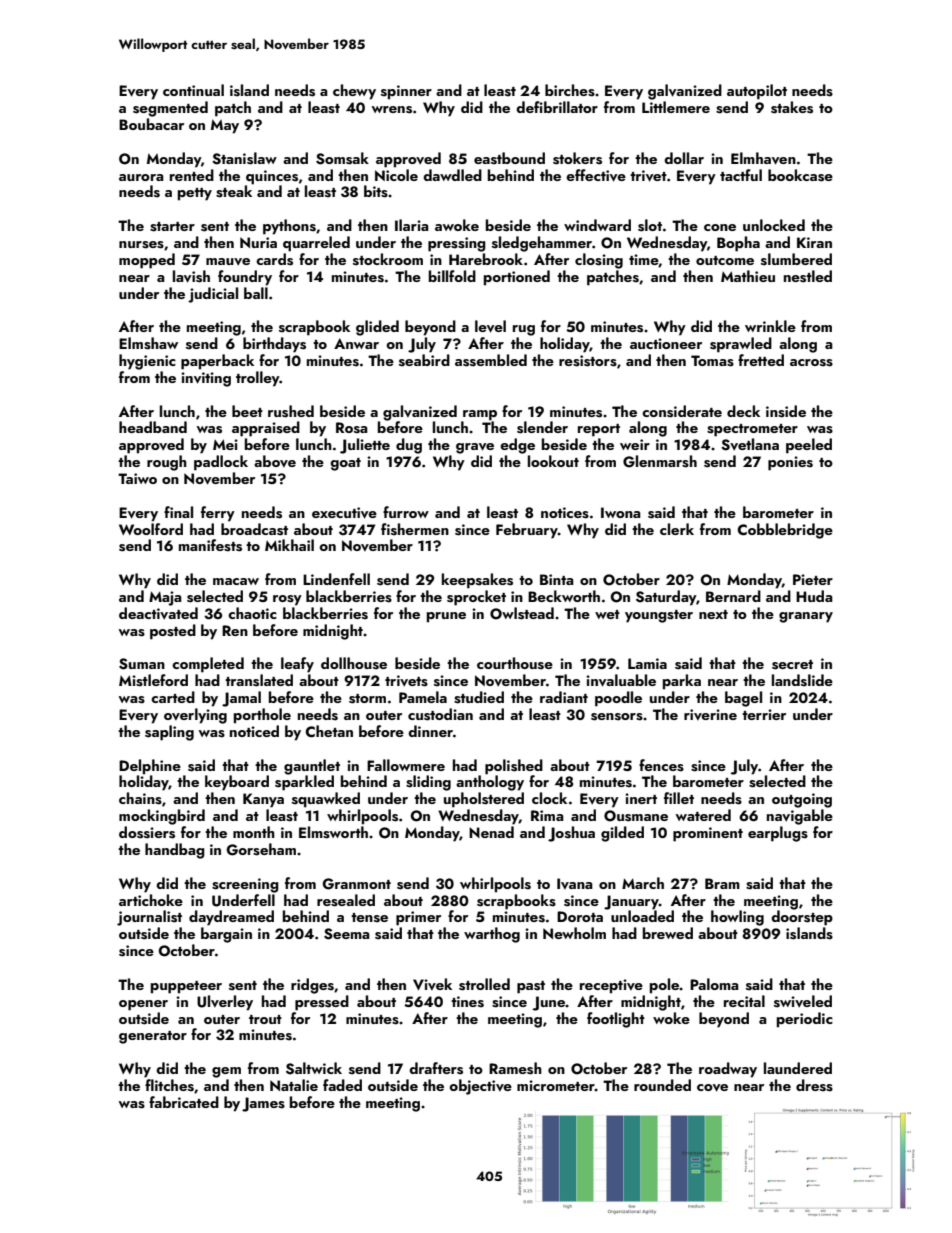 The height and width of the screenshot is (1233, 952). I want to click on time, so click(643, 259).
